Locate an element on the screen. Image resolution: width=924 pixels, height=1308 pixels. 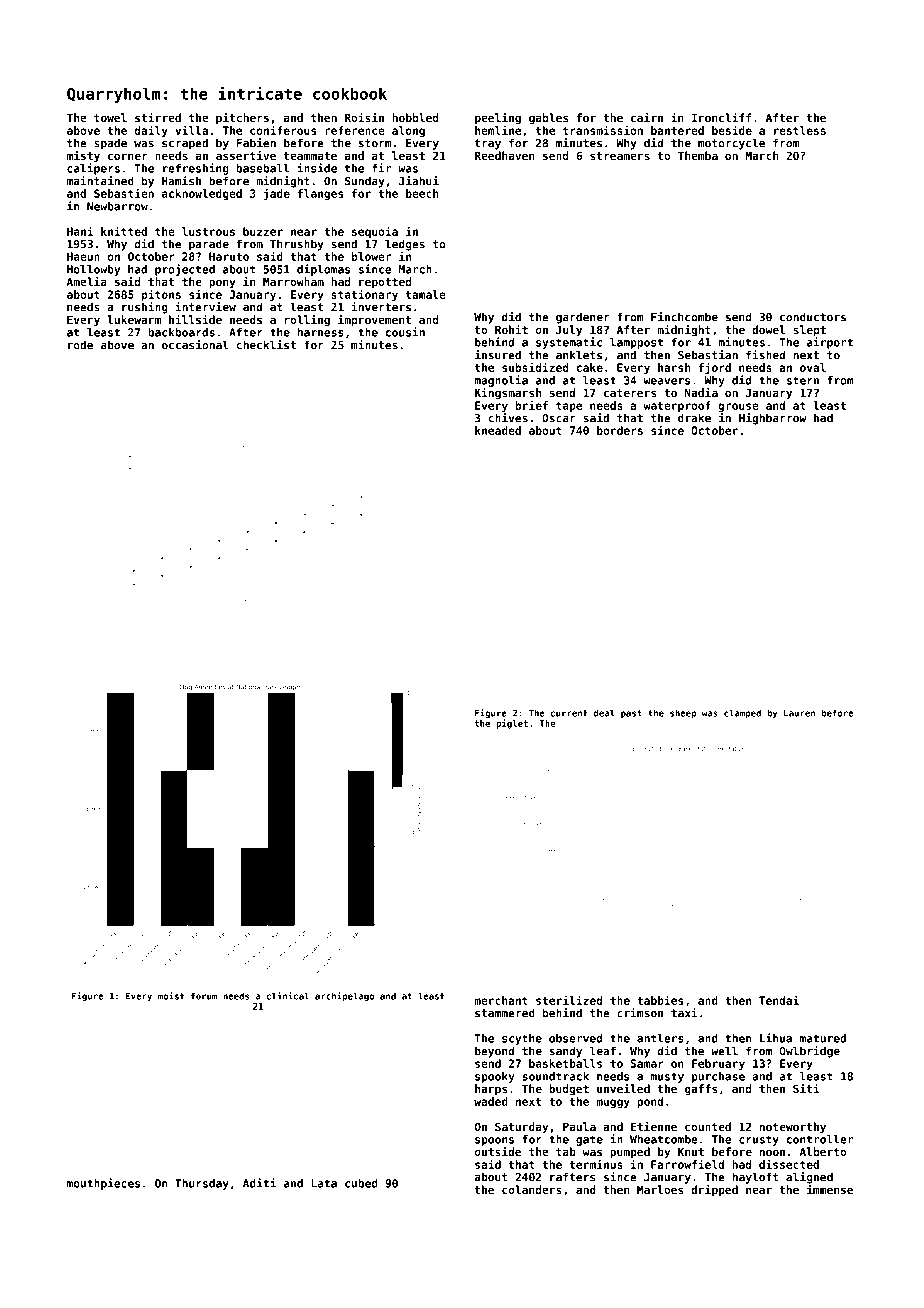
rode is located at coordinates (80, 345).
